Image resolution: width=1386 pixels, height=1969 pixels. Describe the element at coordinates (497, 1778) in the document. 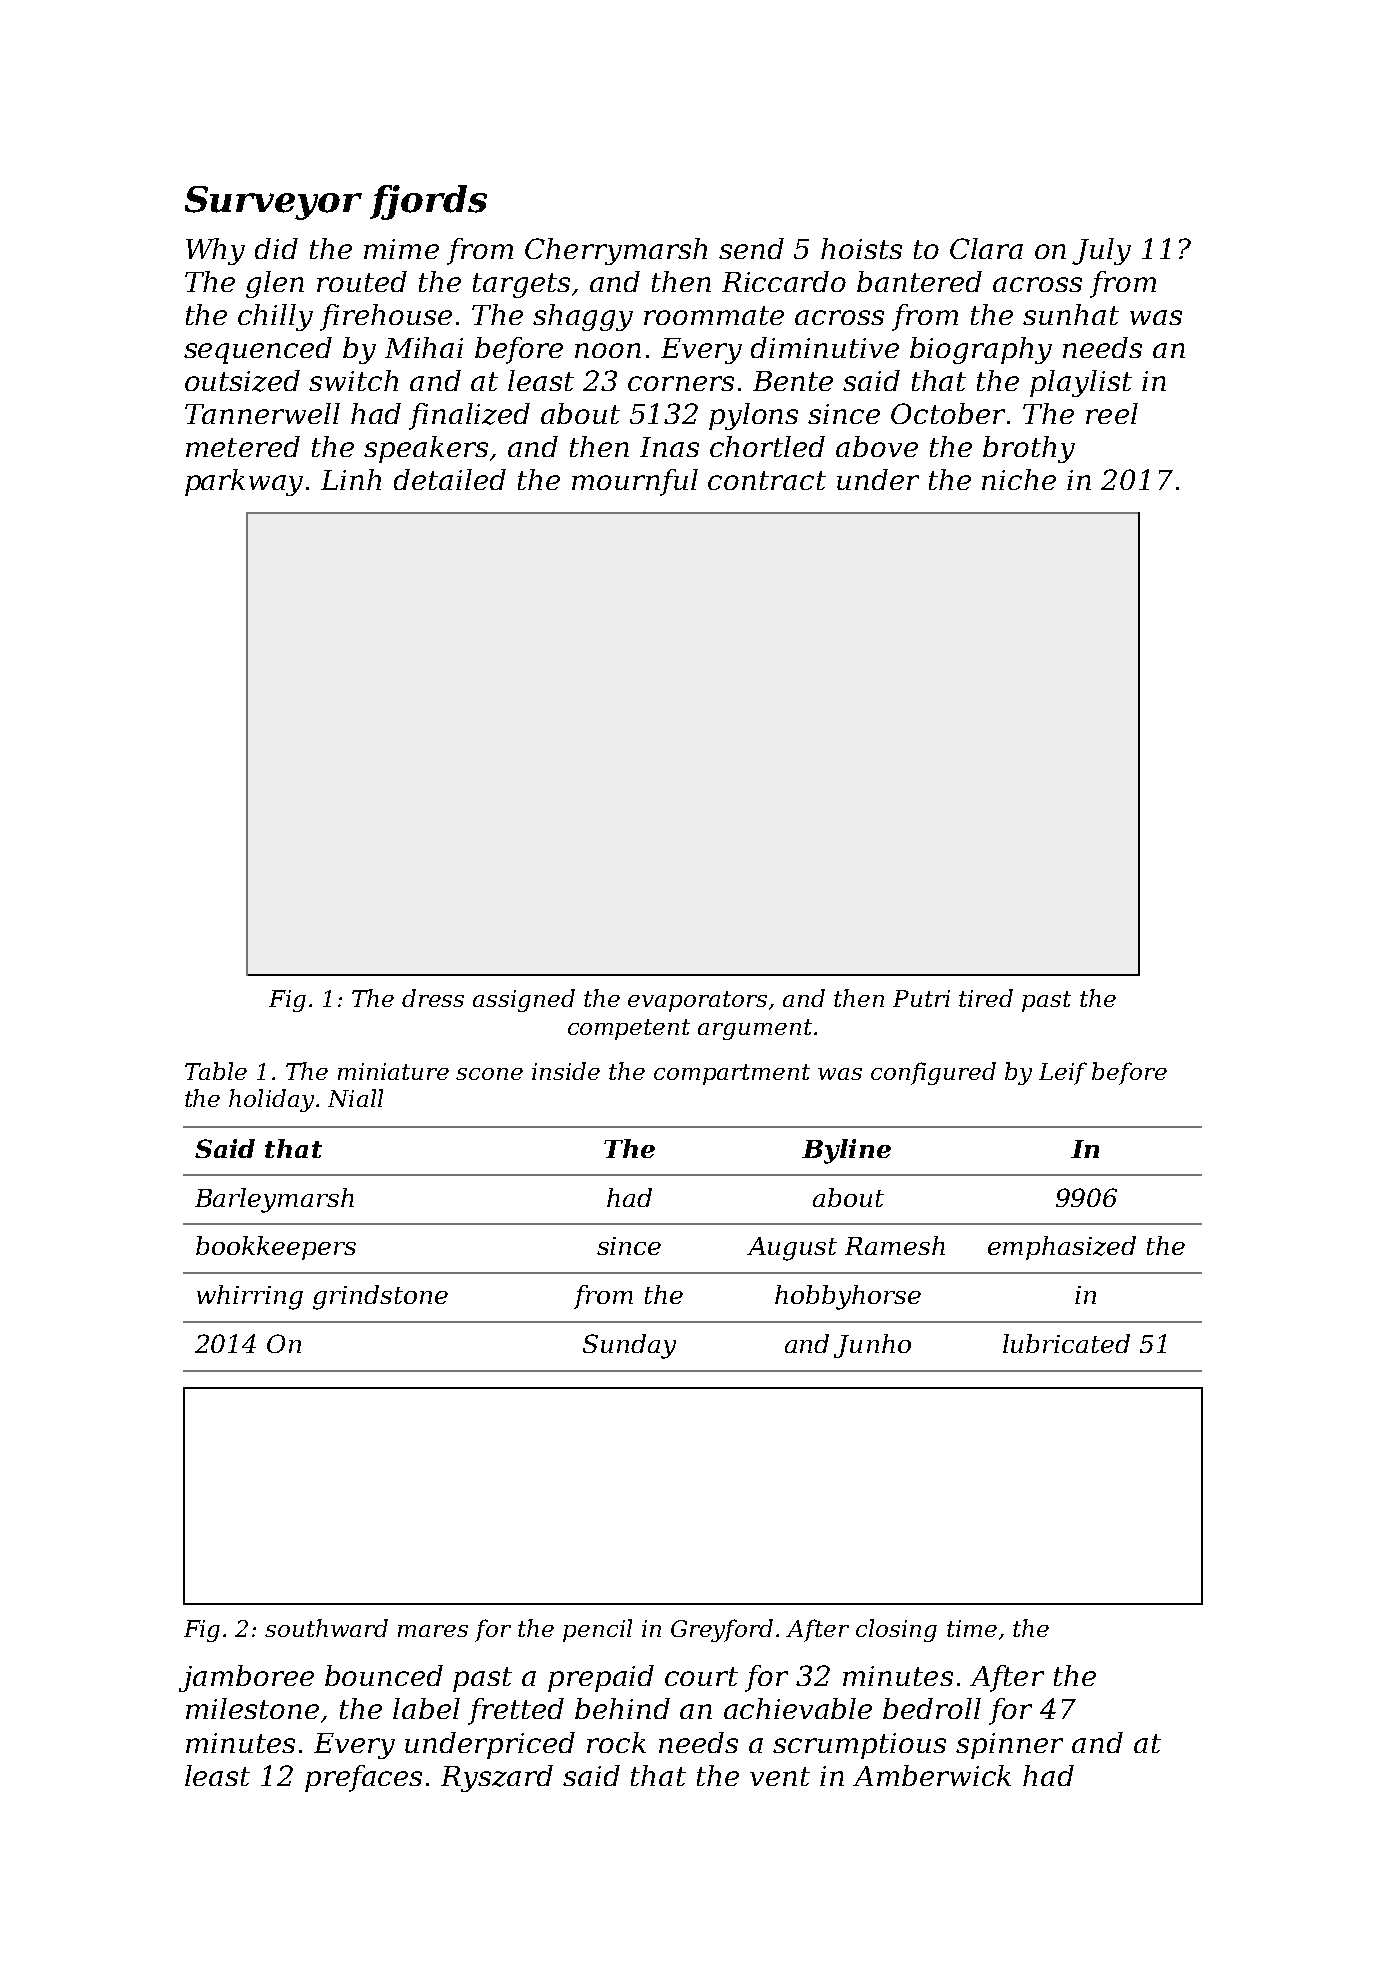

I see `Ryszard` at that location.
